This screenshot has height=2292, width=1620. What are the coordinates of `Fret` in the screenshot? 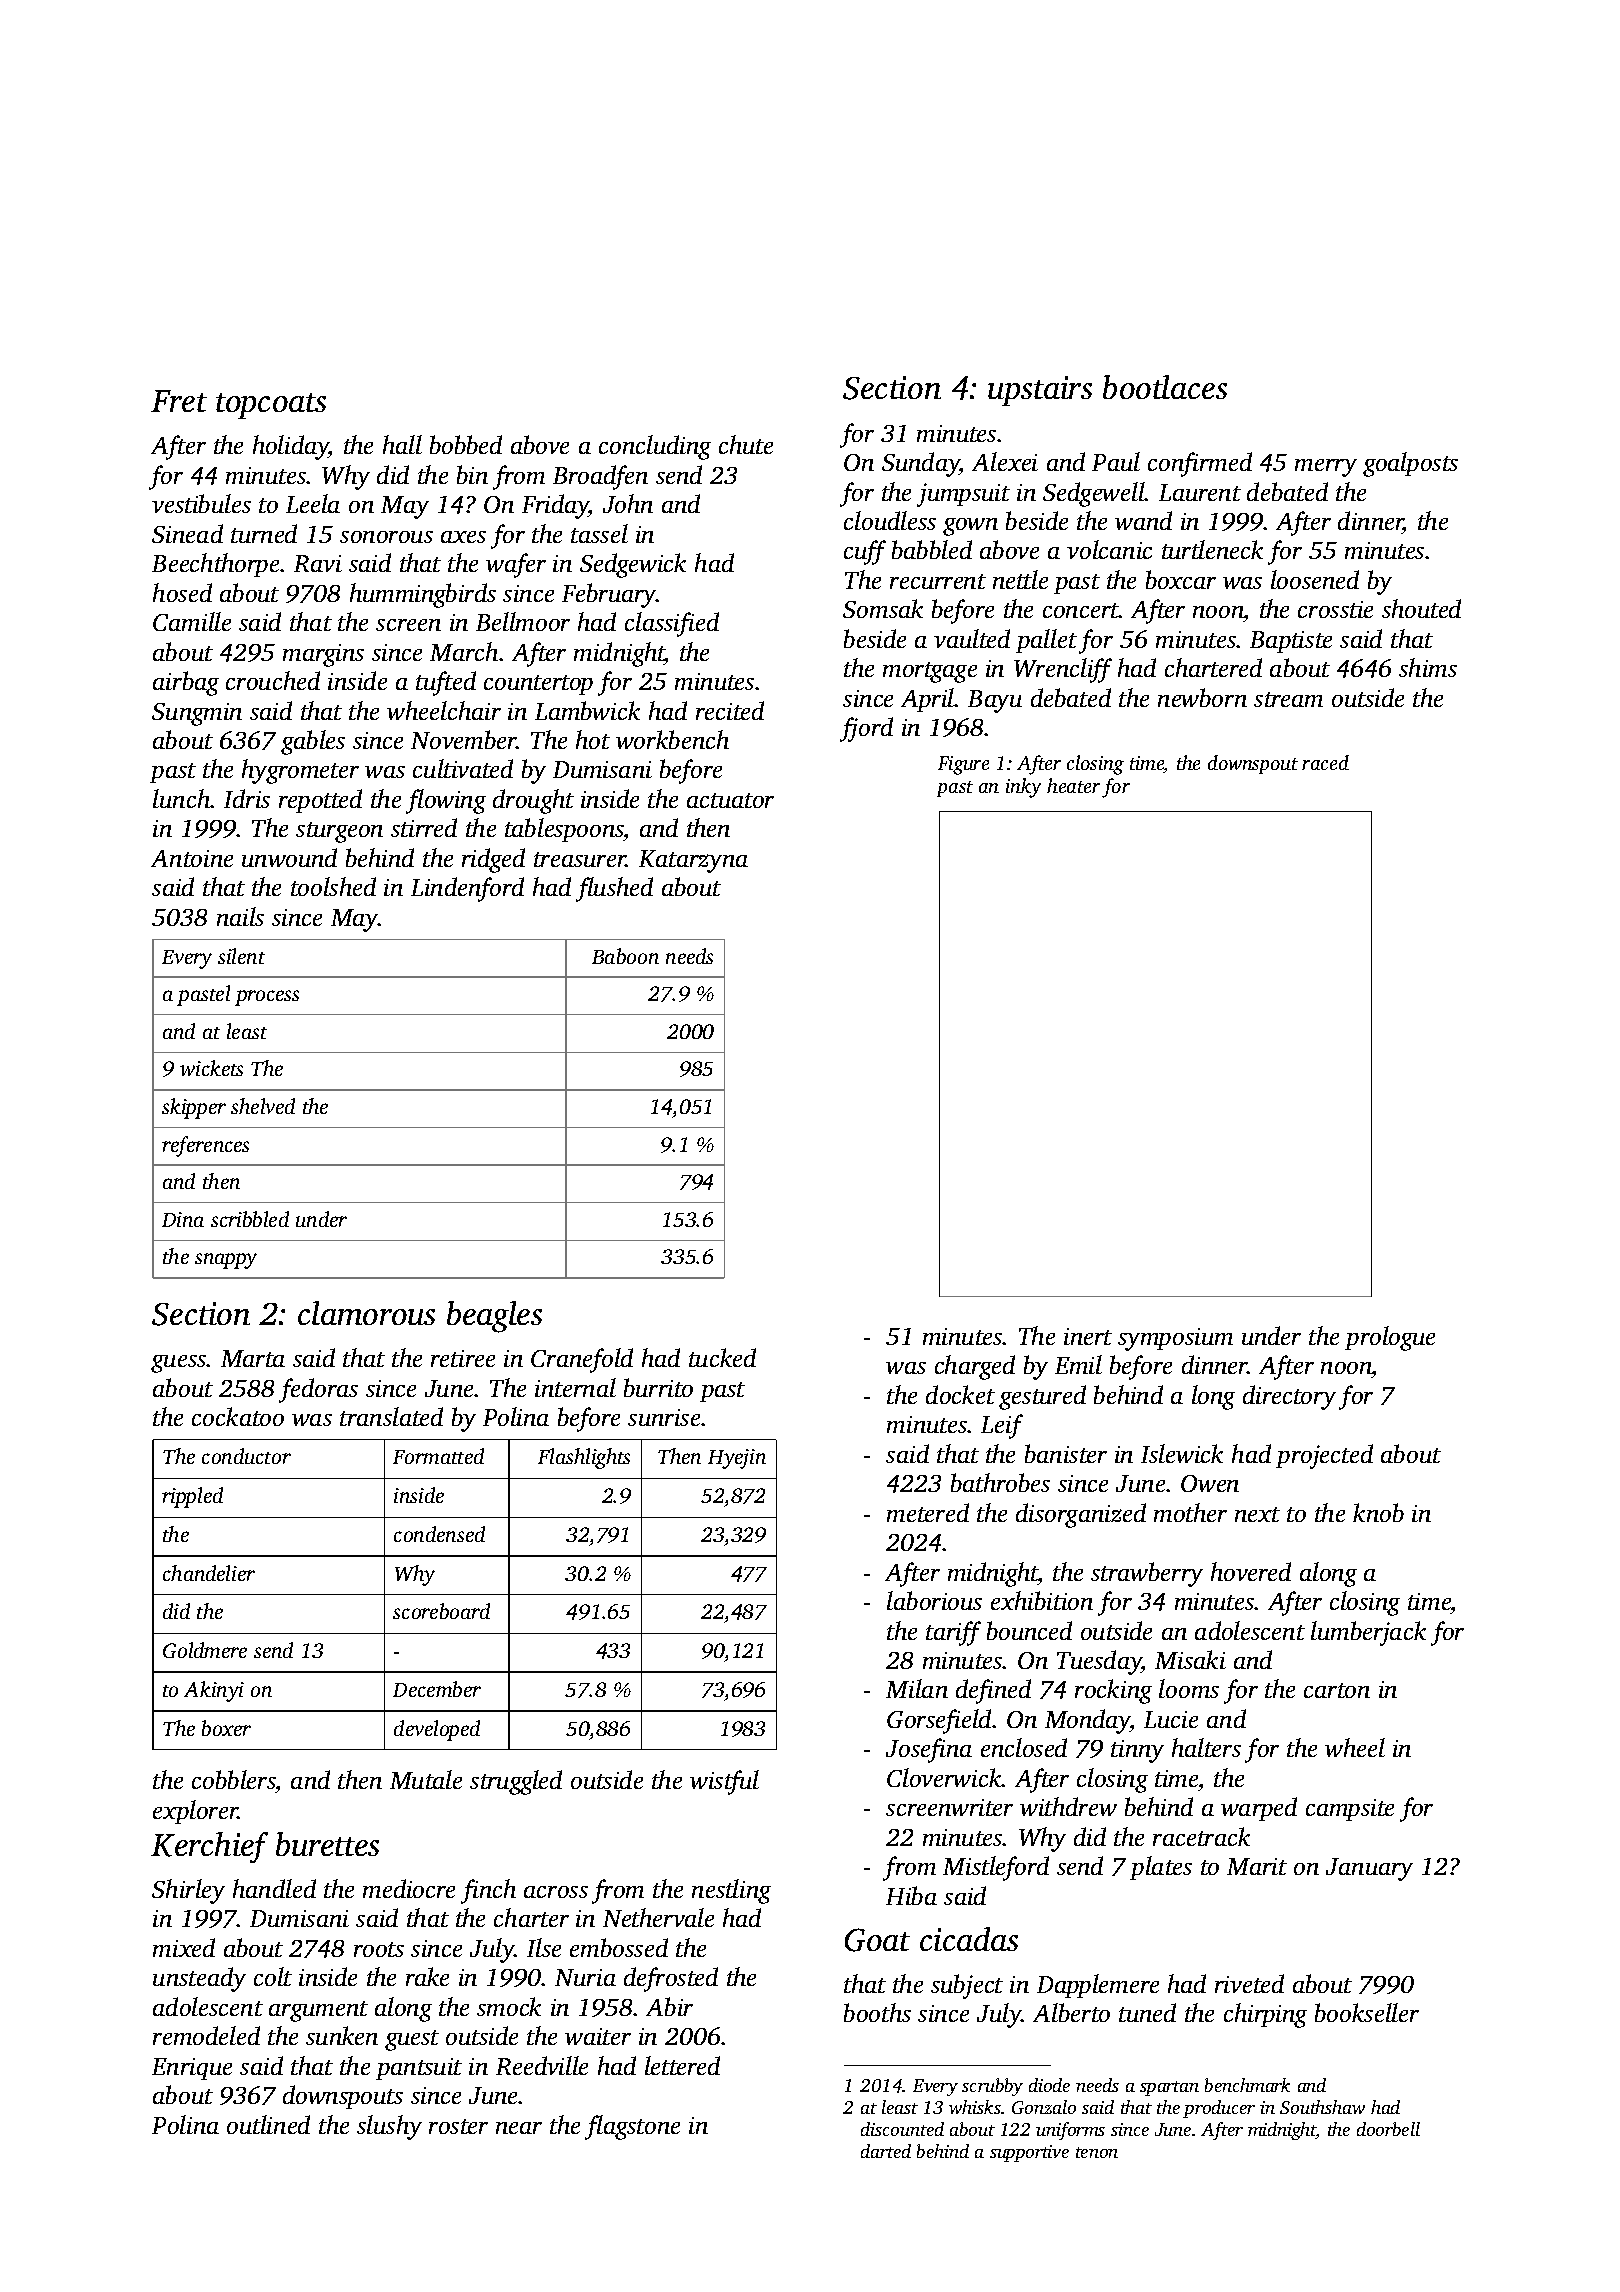 It's located at (179, 401).
